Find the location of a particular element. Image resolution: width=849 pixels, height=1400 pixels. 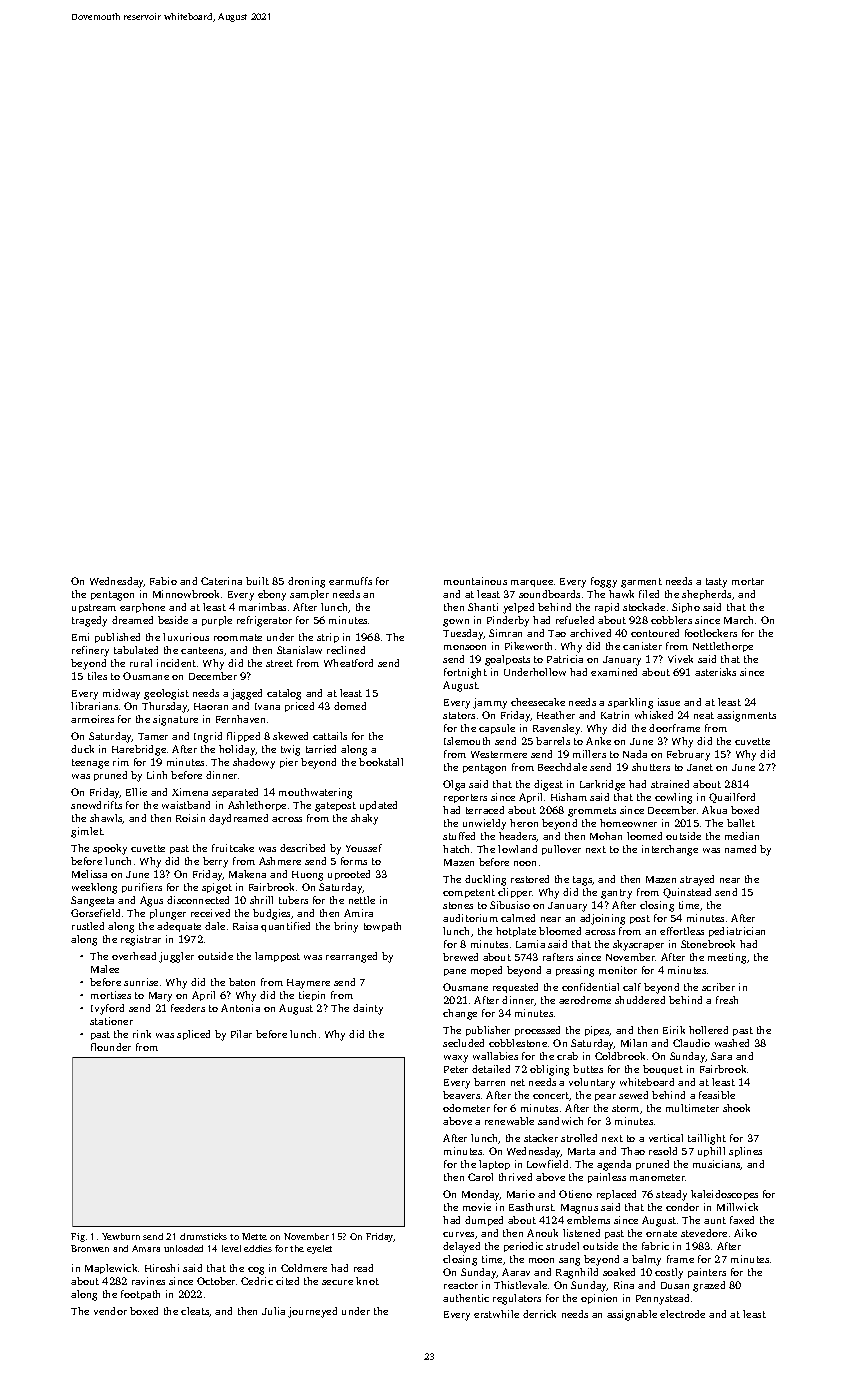

monsoon is located at coordinates (465, 647).
